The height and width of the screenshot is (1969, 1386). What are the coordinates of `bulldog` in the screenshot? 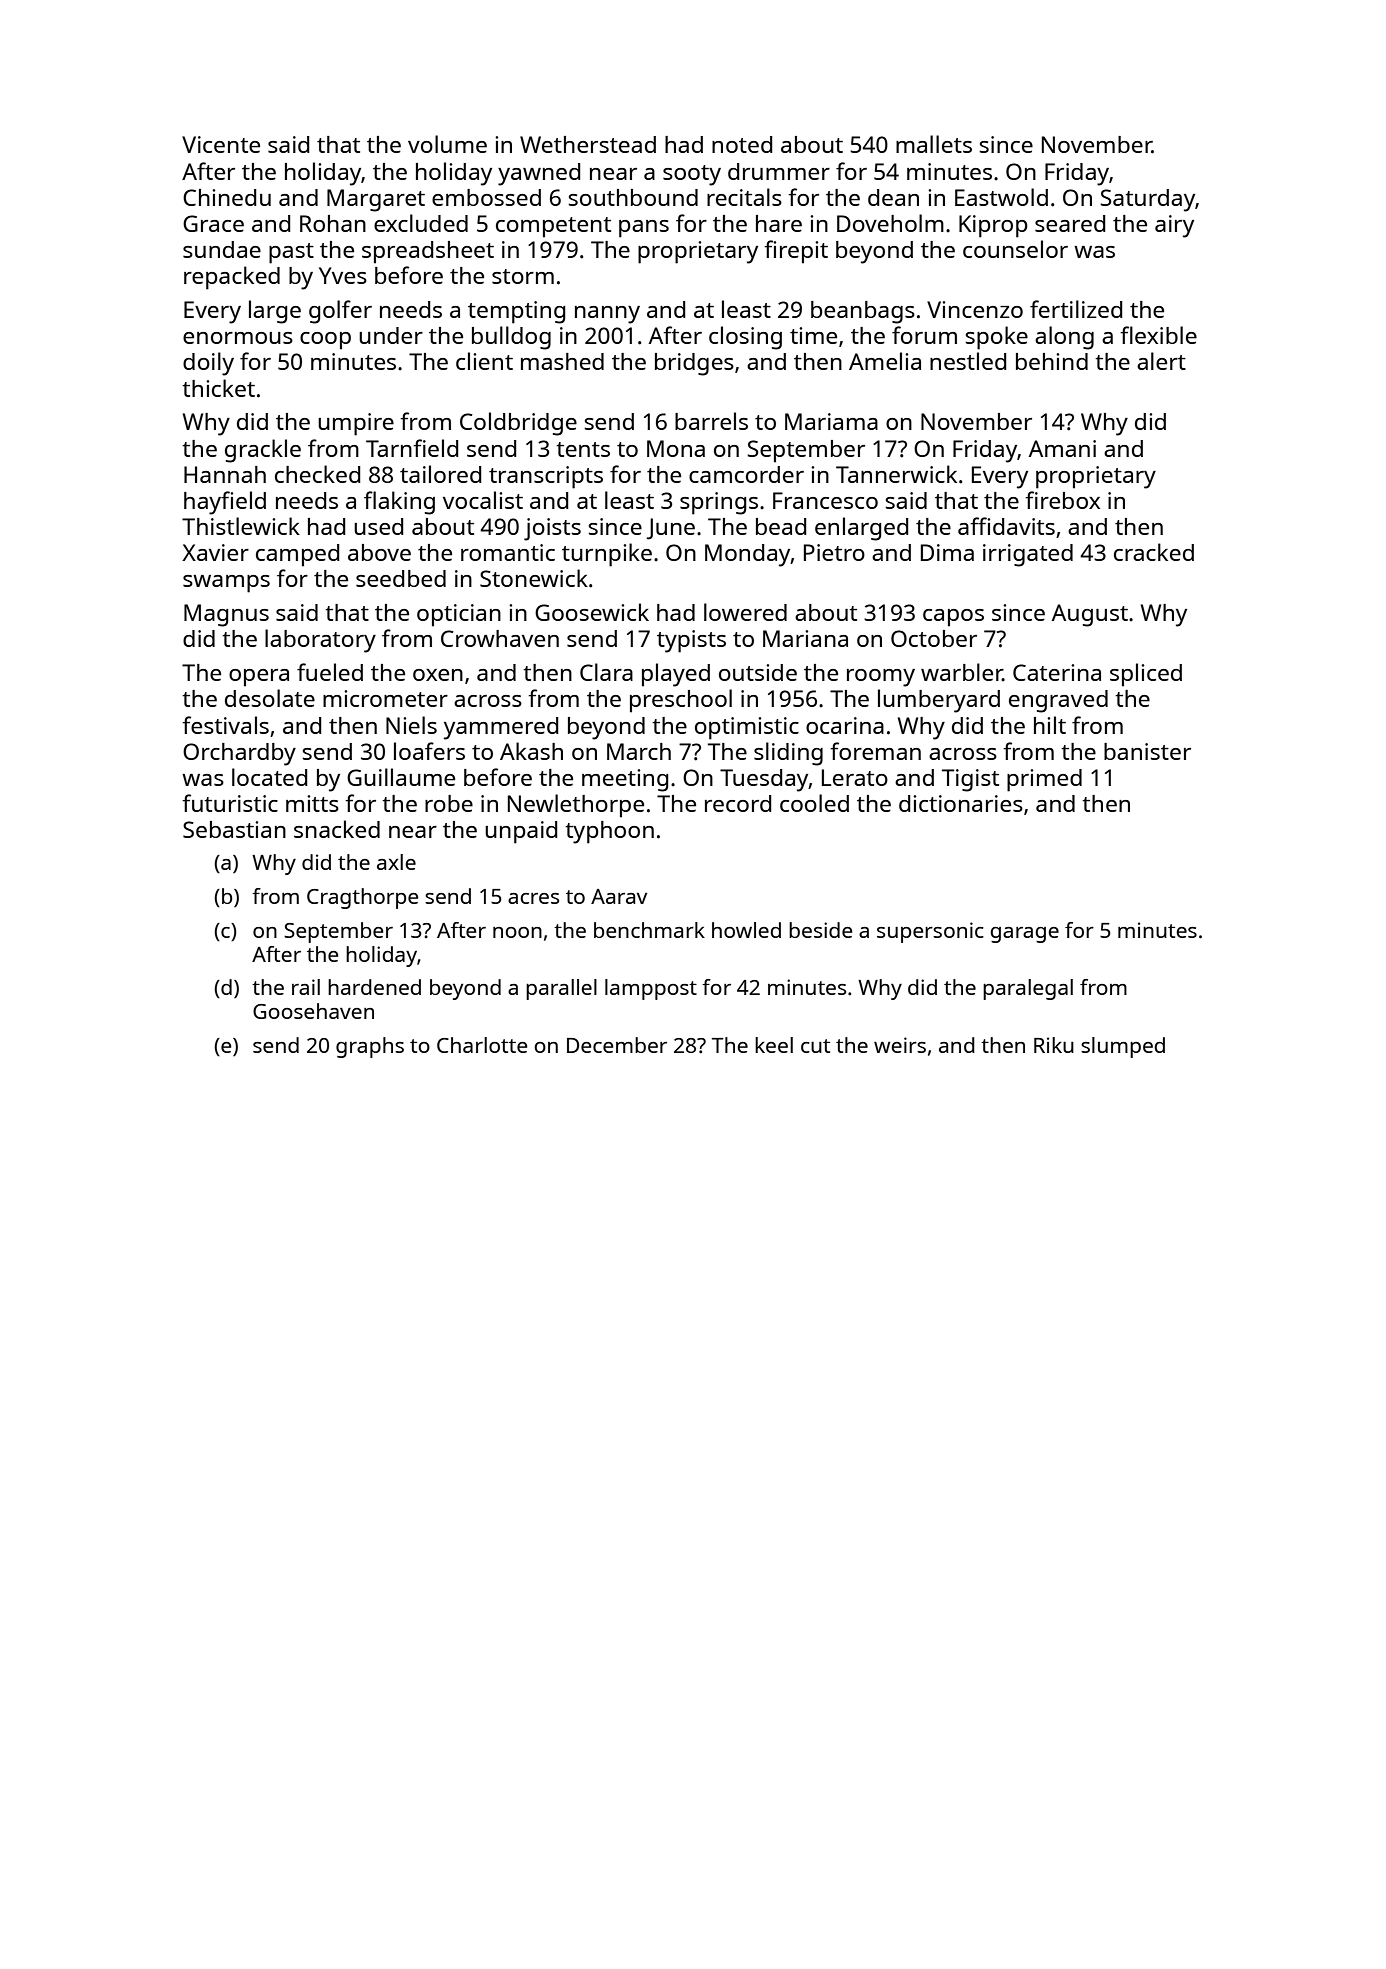 It's located at (511, 338).
